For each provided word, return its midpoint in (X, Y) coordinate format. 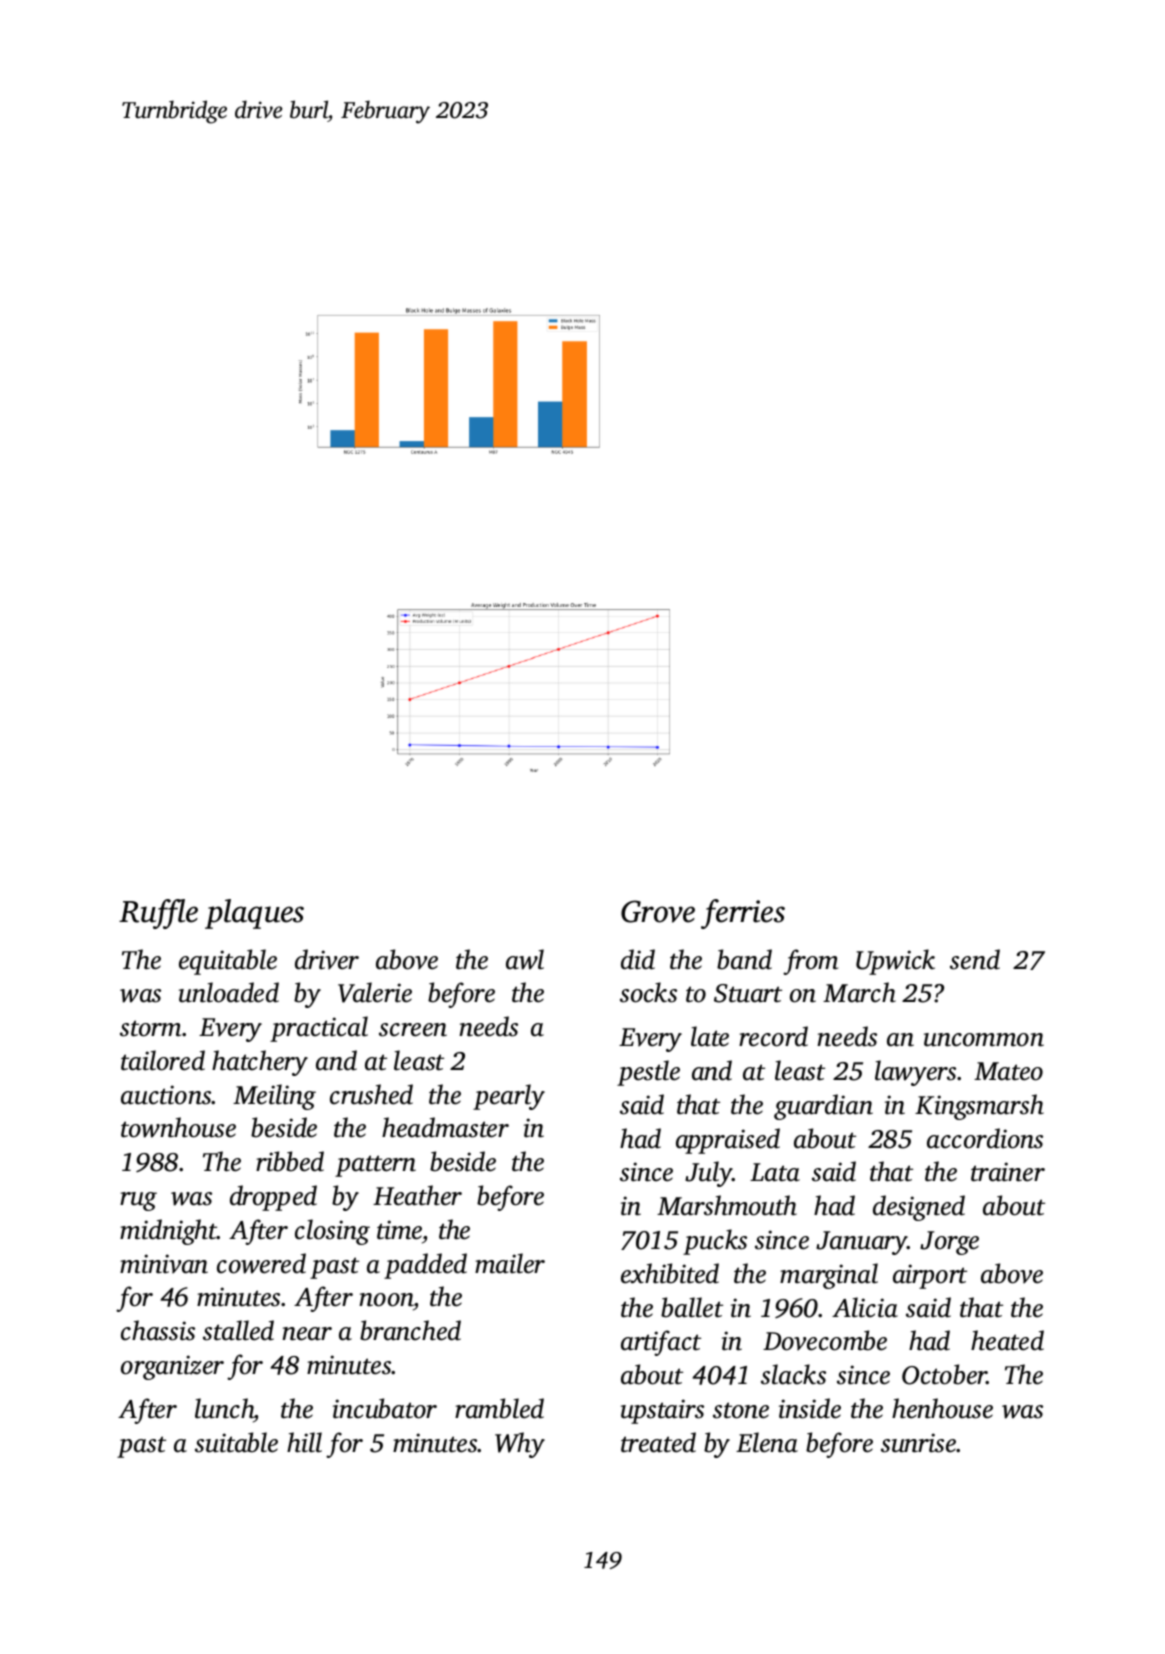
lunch (224, 1408)
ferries (743, 914)
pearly (509, 1097)
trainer (1008, 1172)
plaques (254, 914)
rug (138, 1201)
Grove (658, 911)
